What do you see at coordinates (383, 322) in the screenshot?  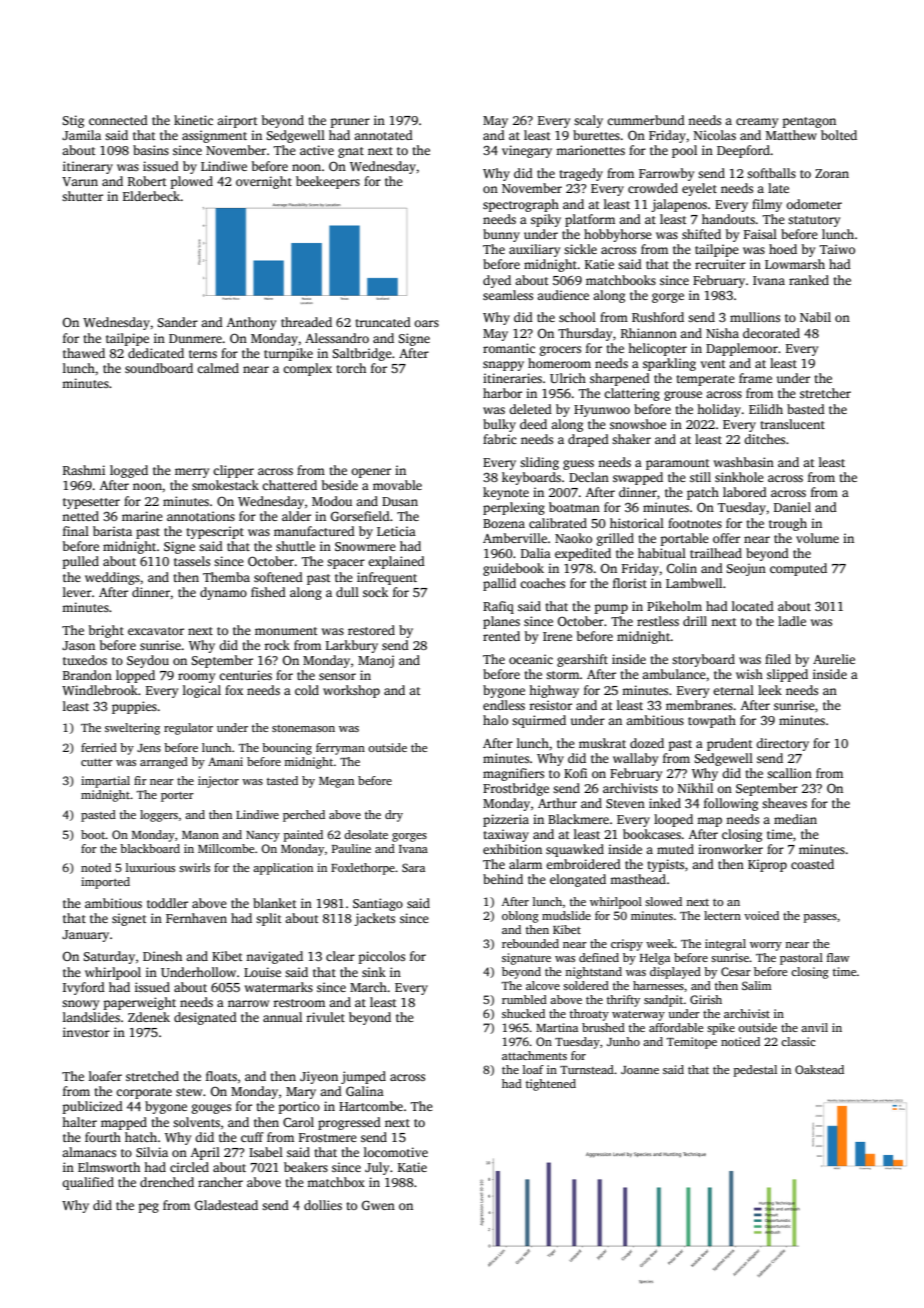 I see `truncated` at bounding box center [383, 322].
